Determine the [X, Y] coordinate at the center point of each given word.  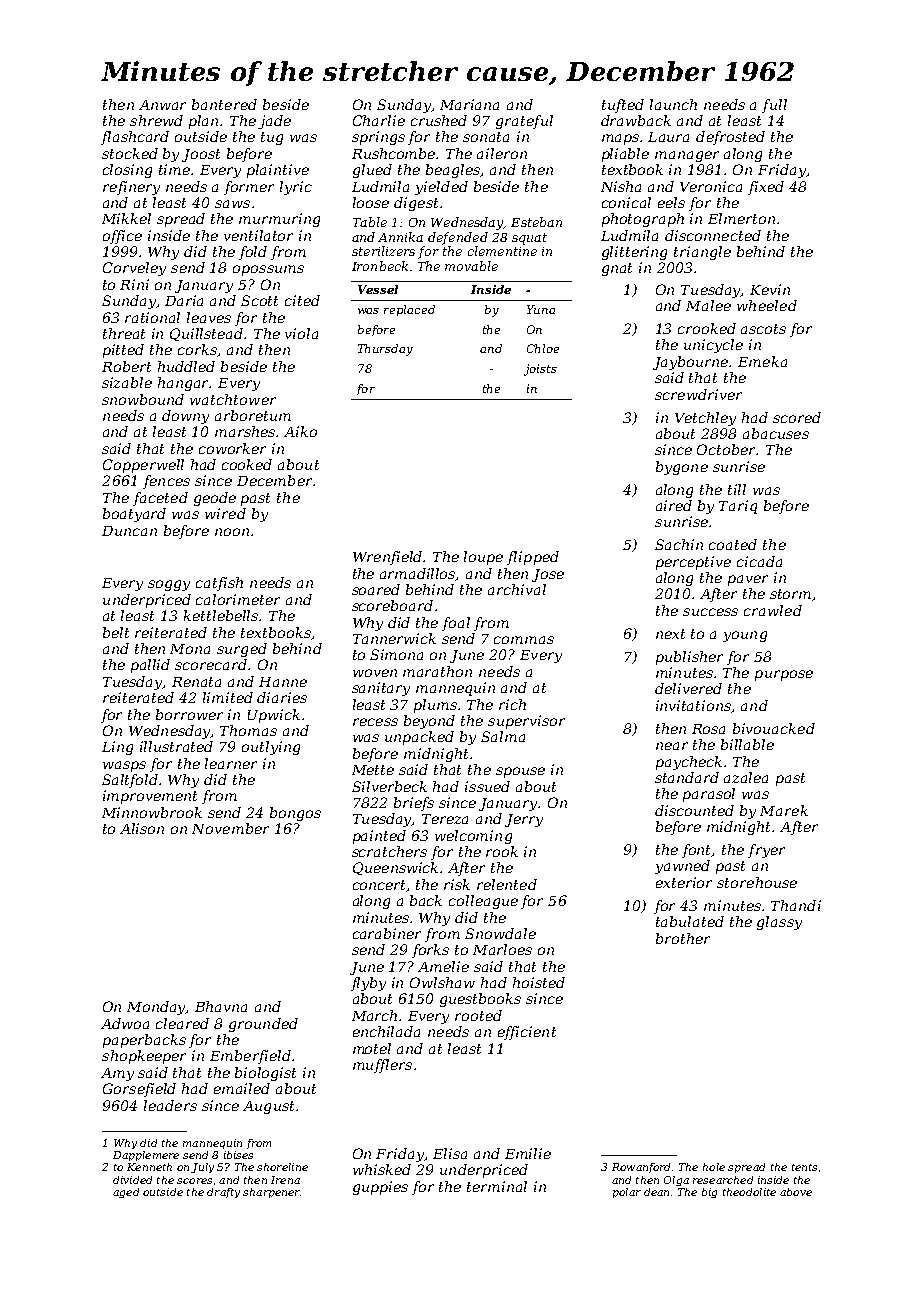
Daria [184, 300]
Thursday [385, 350]
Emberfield [250, 1057]
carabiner [387, 933]
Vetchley [705, 419]
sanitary [381, 689]
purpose [784, 675]
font [697, 851]
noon [232, 532]
